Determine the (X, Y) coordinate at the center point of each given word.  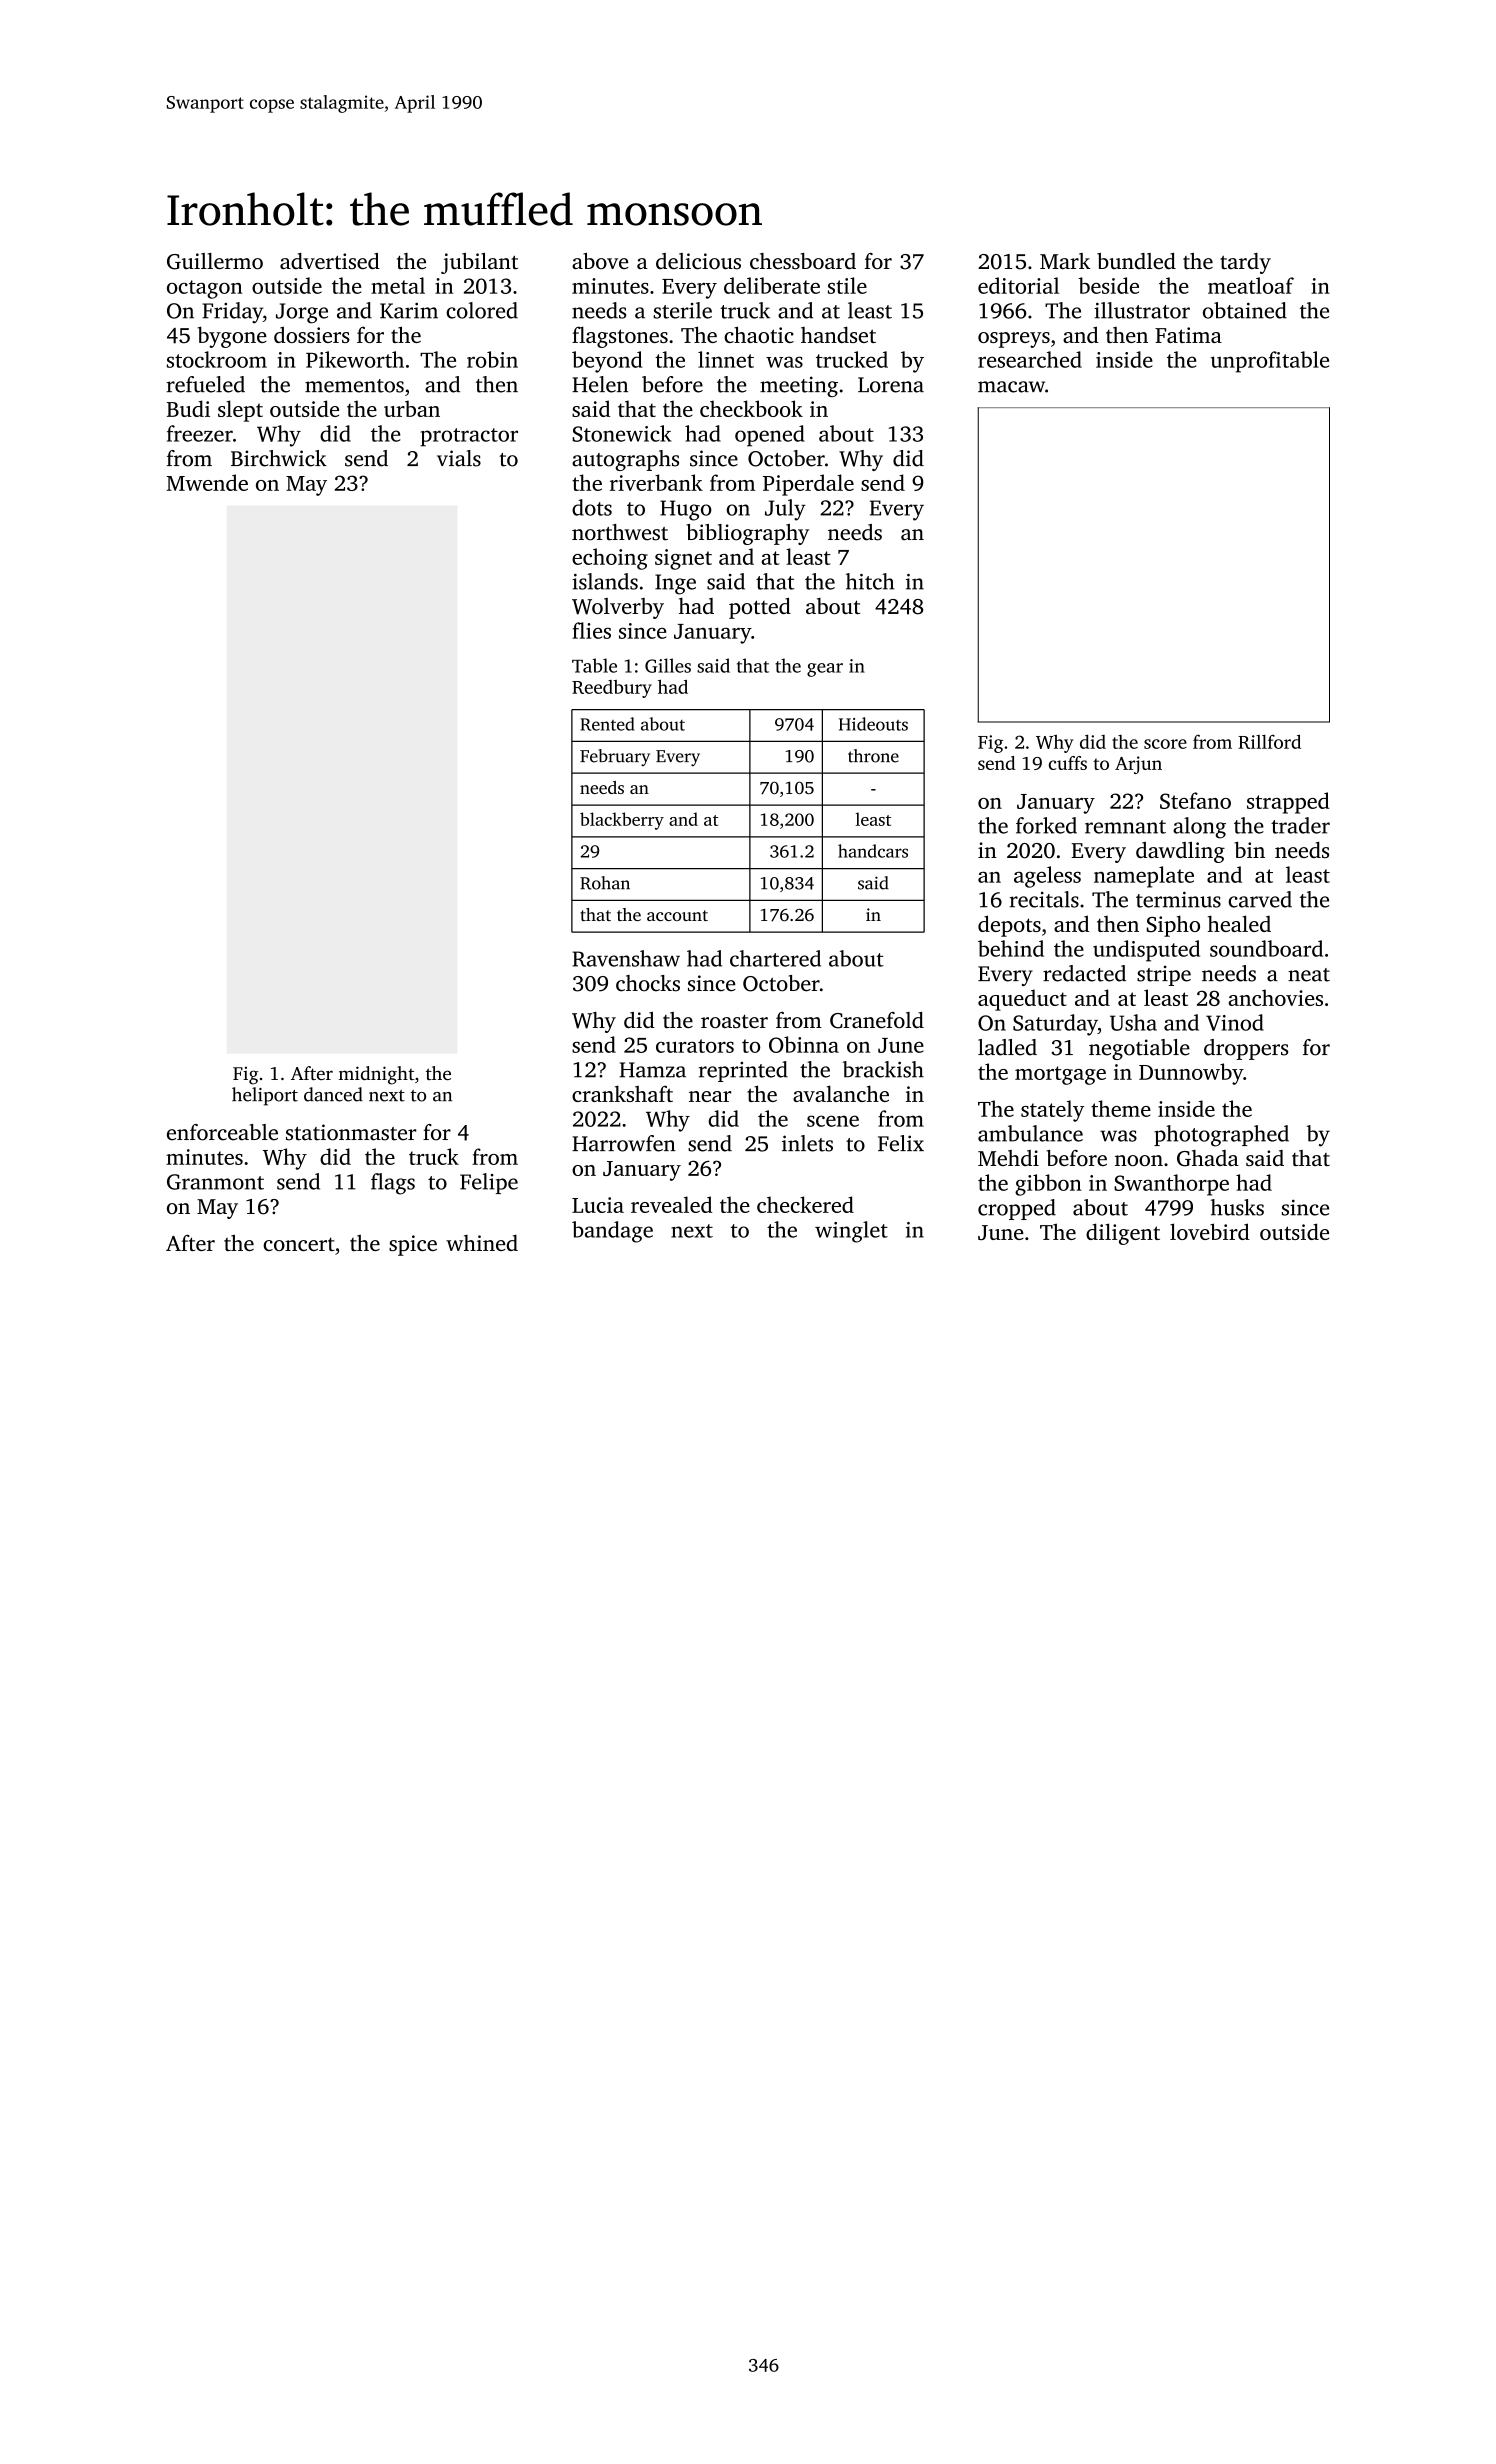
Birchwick (279, 458)
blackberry (622, 821)
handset (838, 334)
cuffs (1068, 763)
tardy (1245, 263)
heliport (265, 1096)
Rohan (605, 883)
